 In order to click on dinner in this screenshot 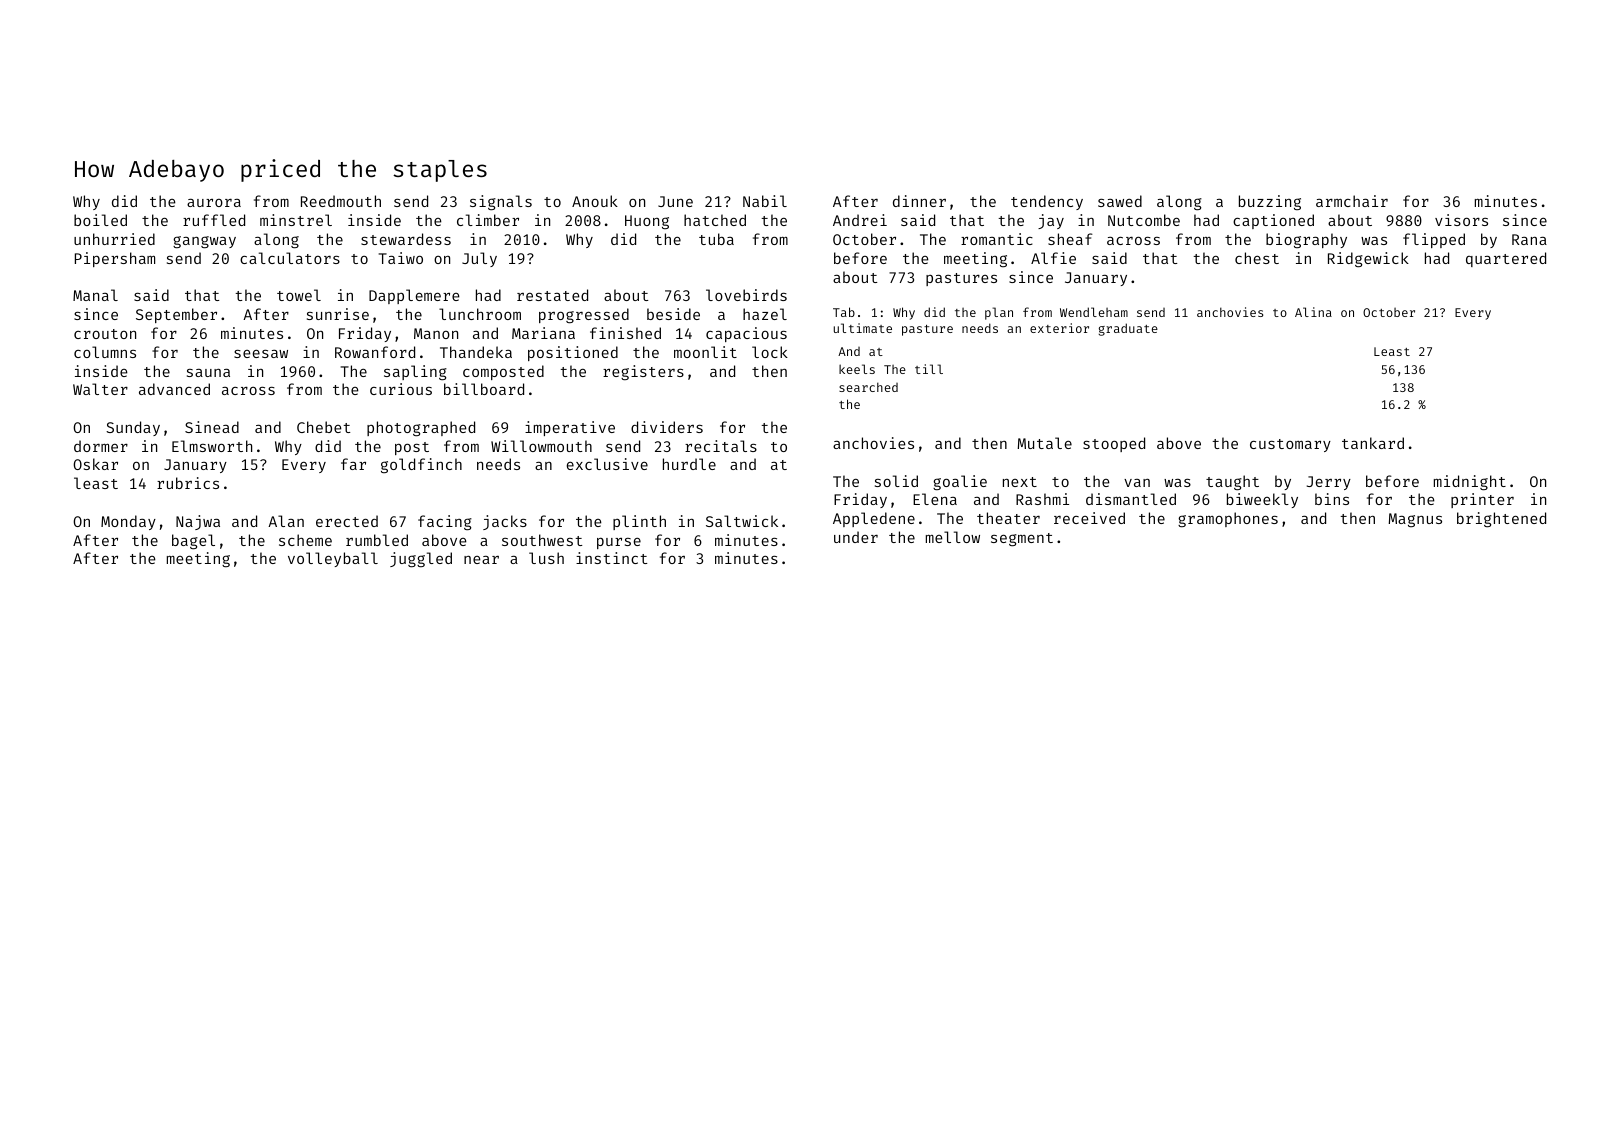, I will do `click(919, 201)`.
